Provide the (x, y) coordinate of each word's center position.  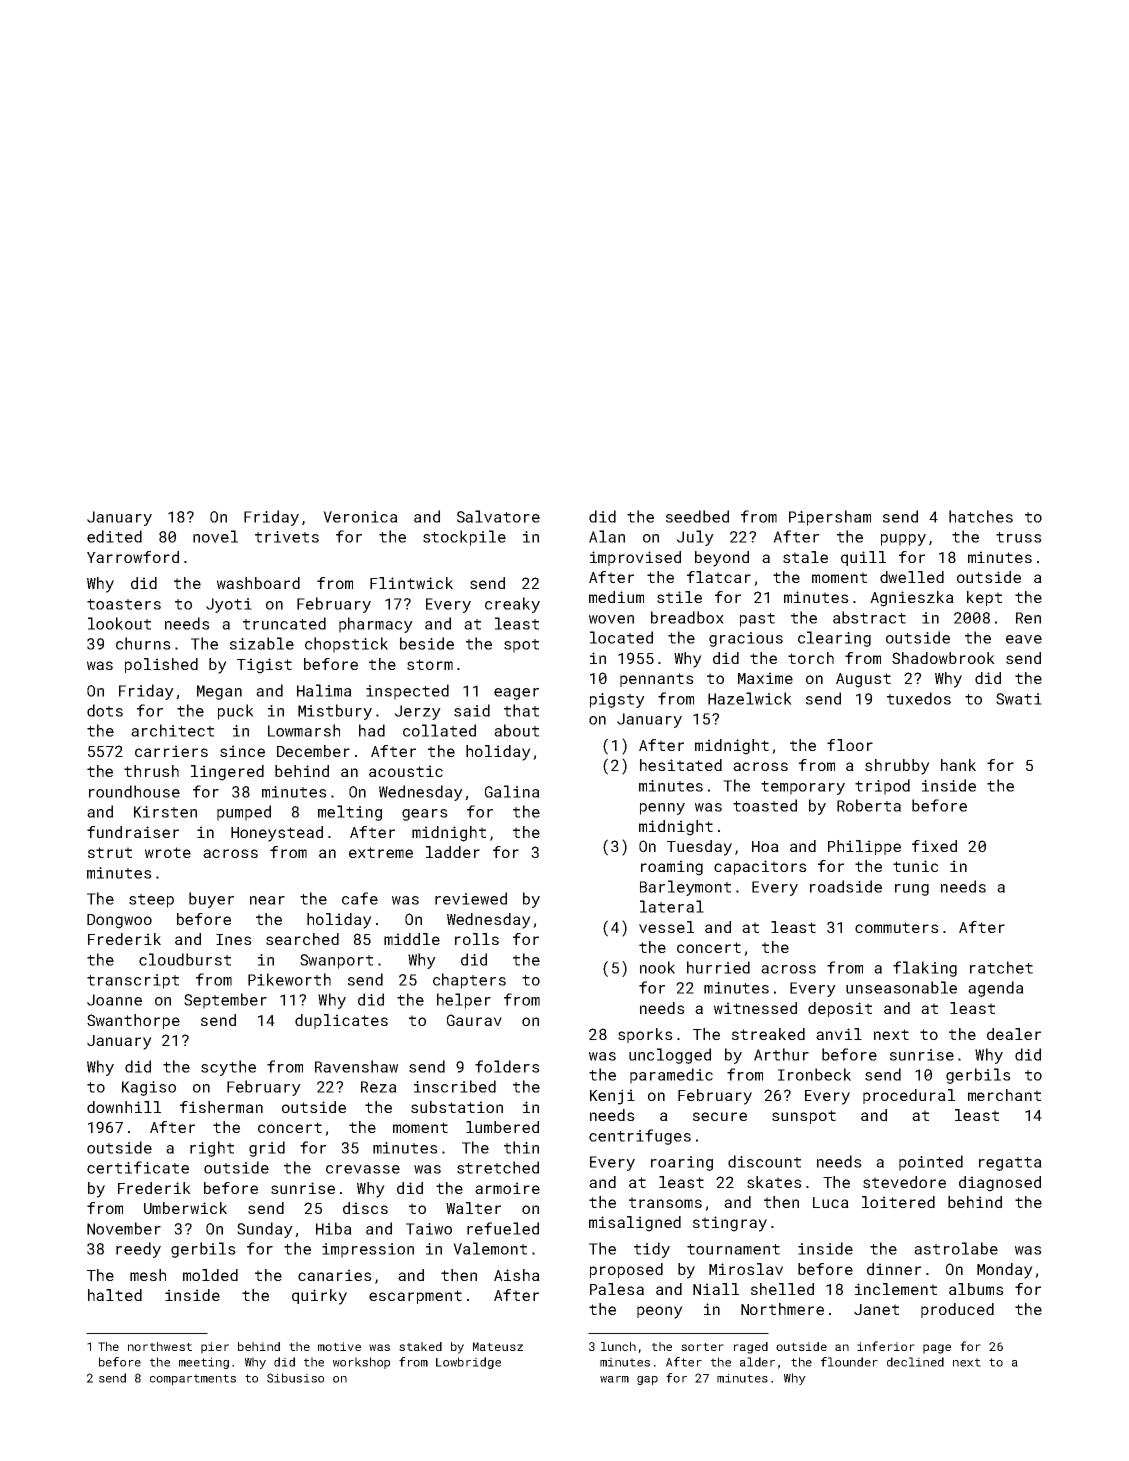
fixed (934, 846)
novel (215, 536)
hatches (981, 516)
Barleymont (685, 888)
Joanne (114, 1000)
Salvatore (498, 516)
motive (339, 1346)
